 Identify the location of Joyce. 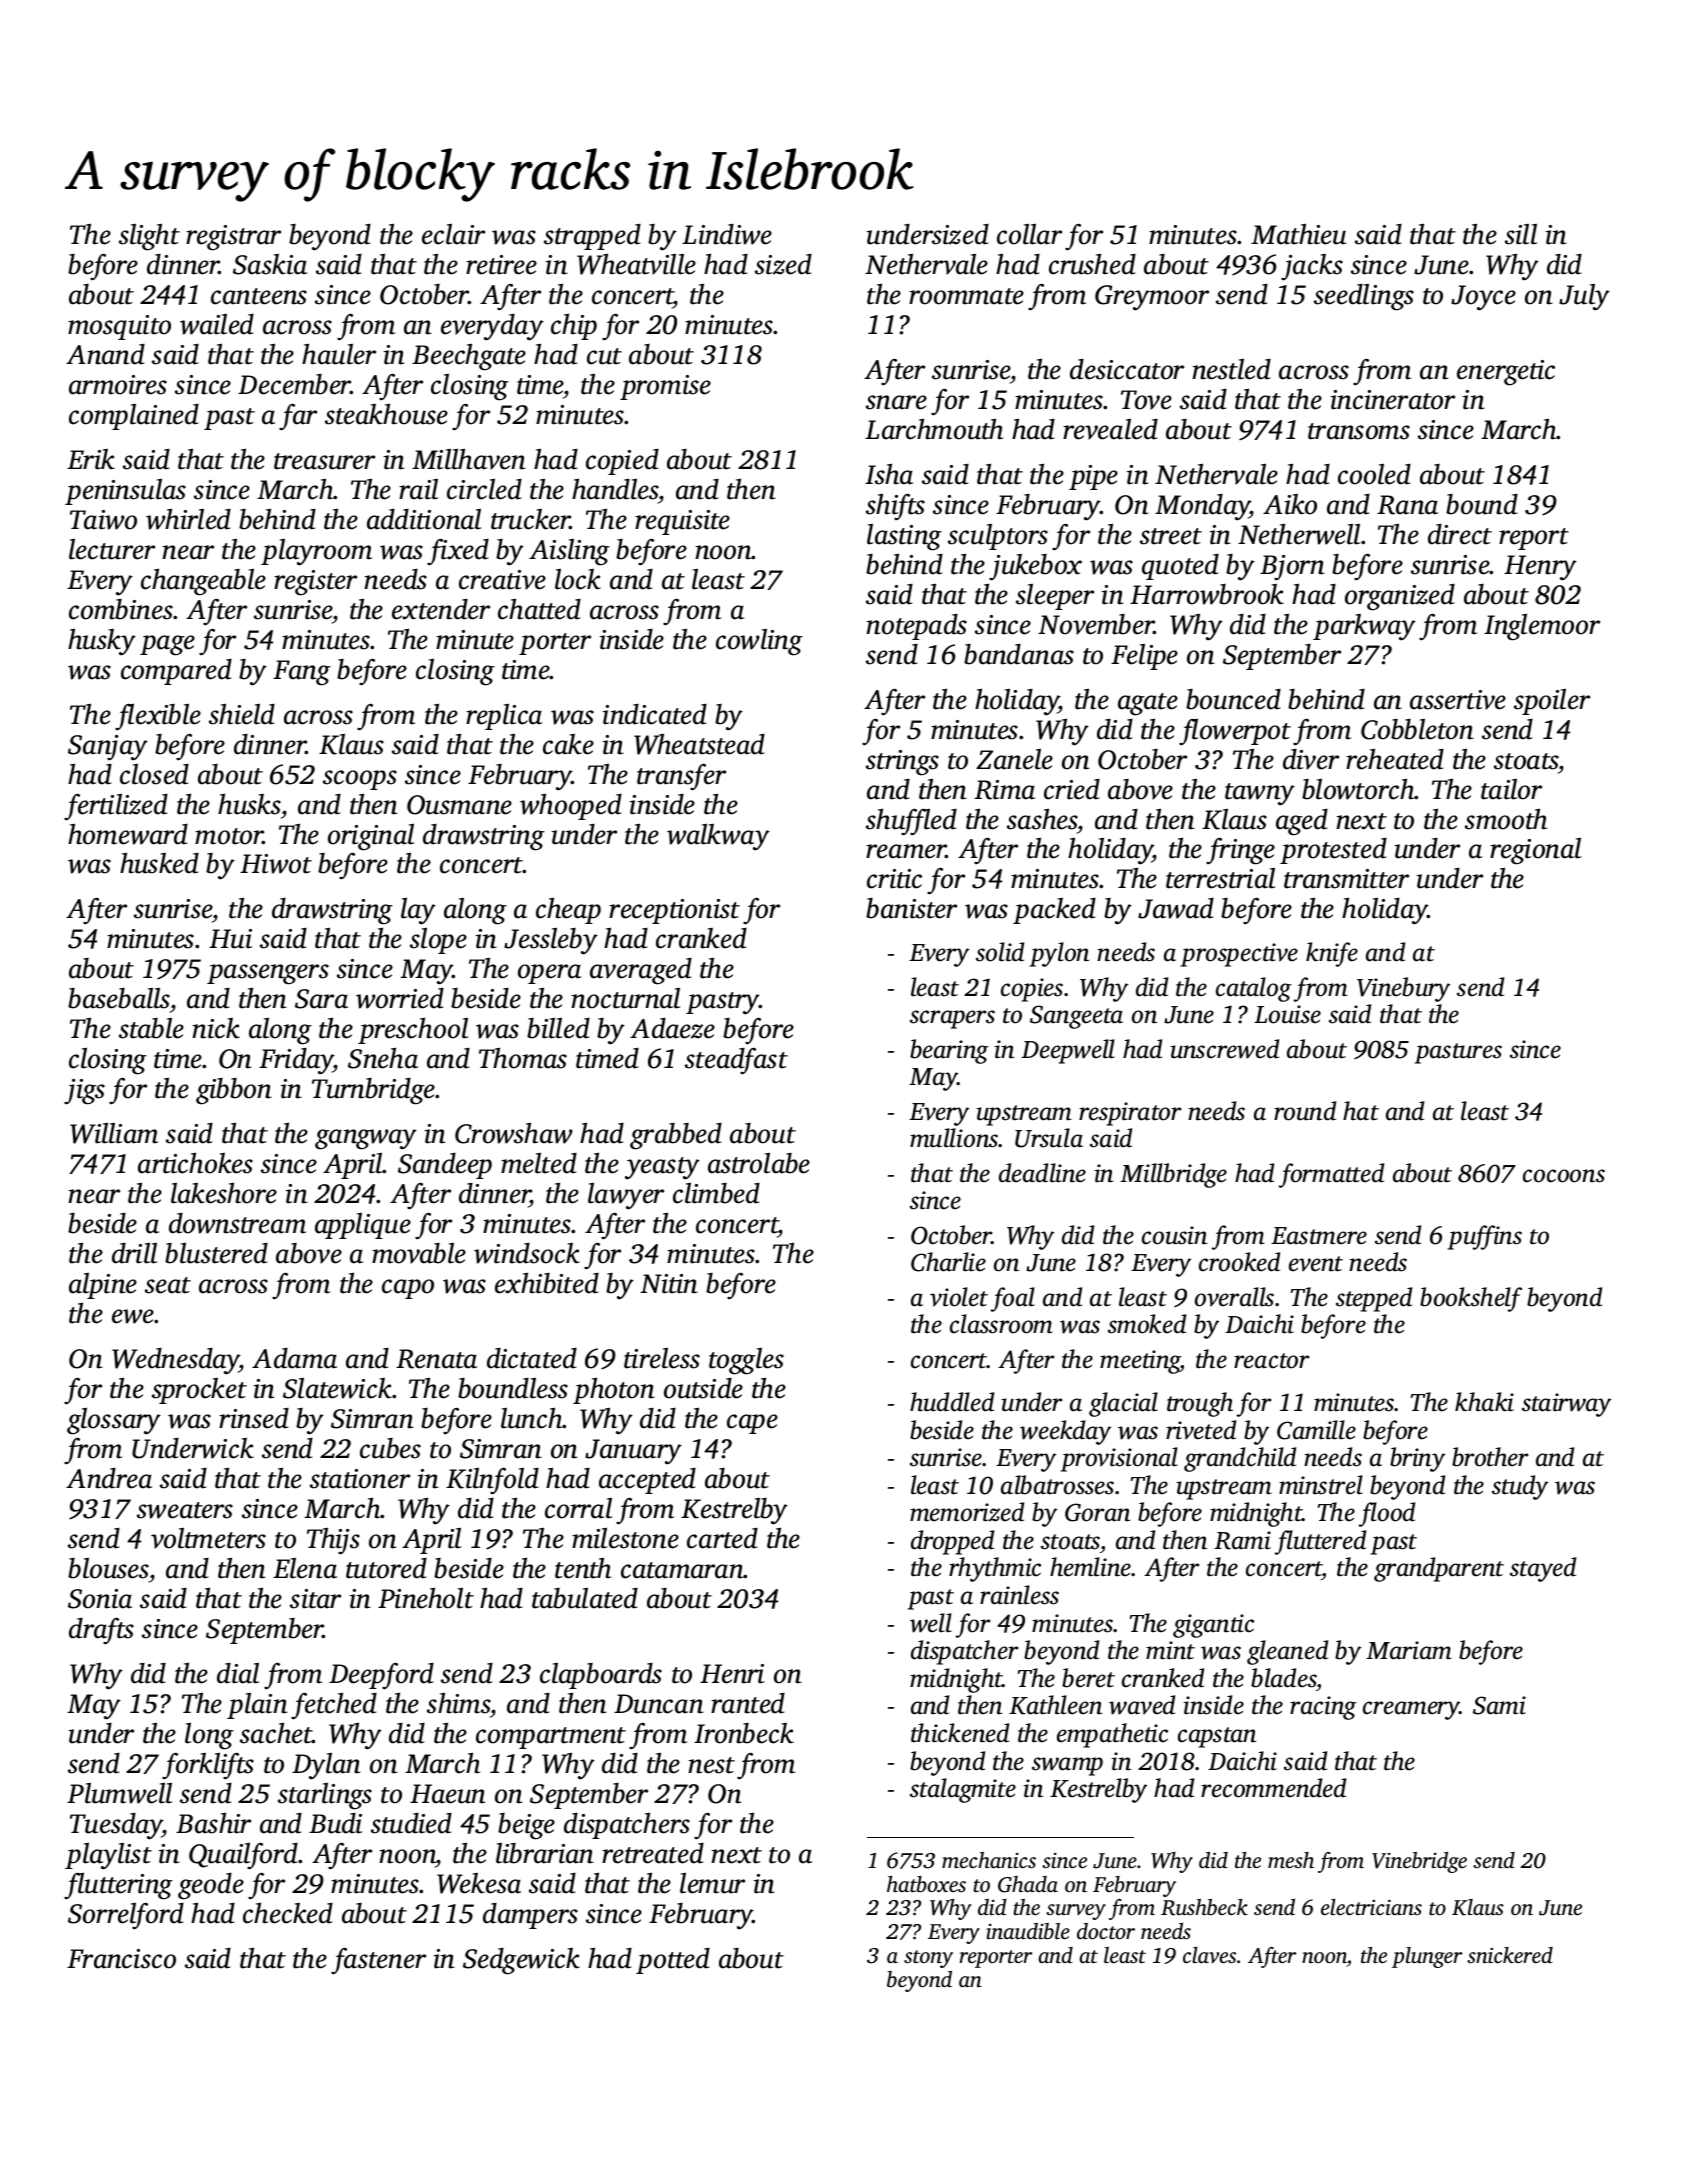
(1483, 298).
